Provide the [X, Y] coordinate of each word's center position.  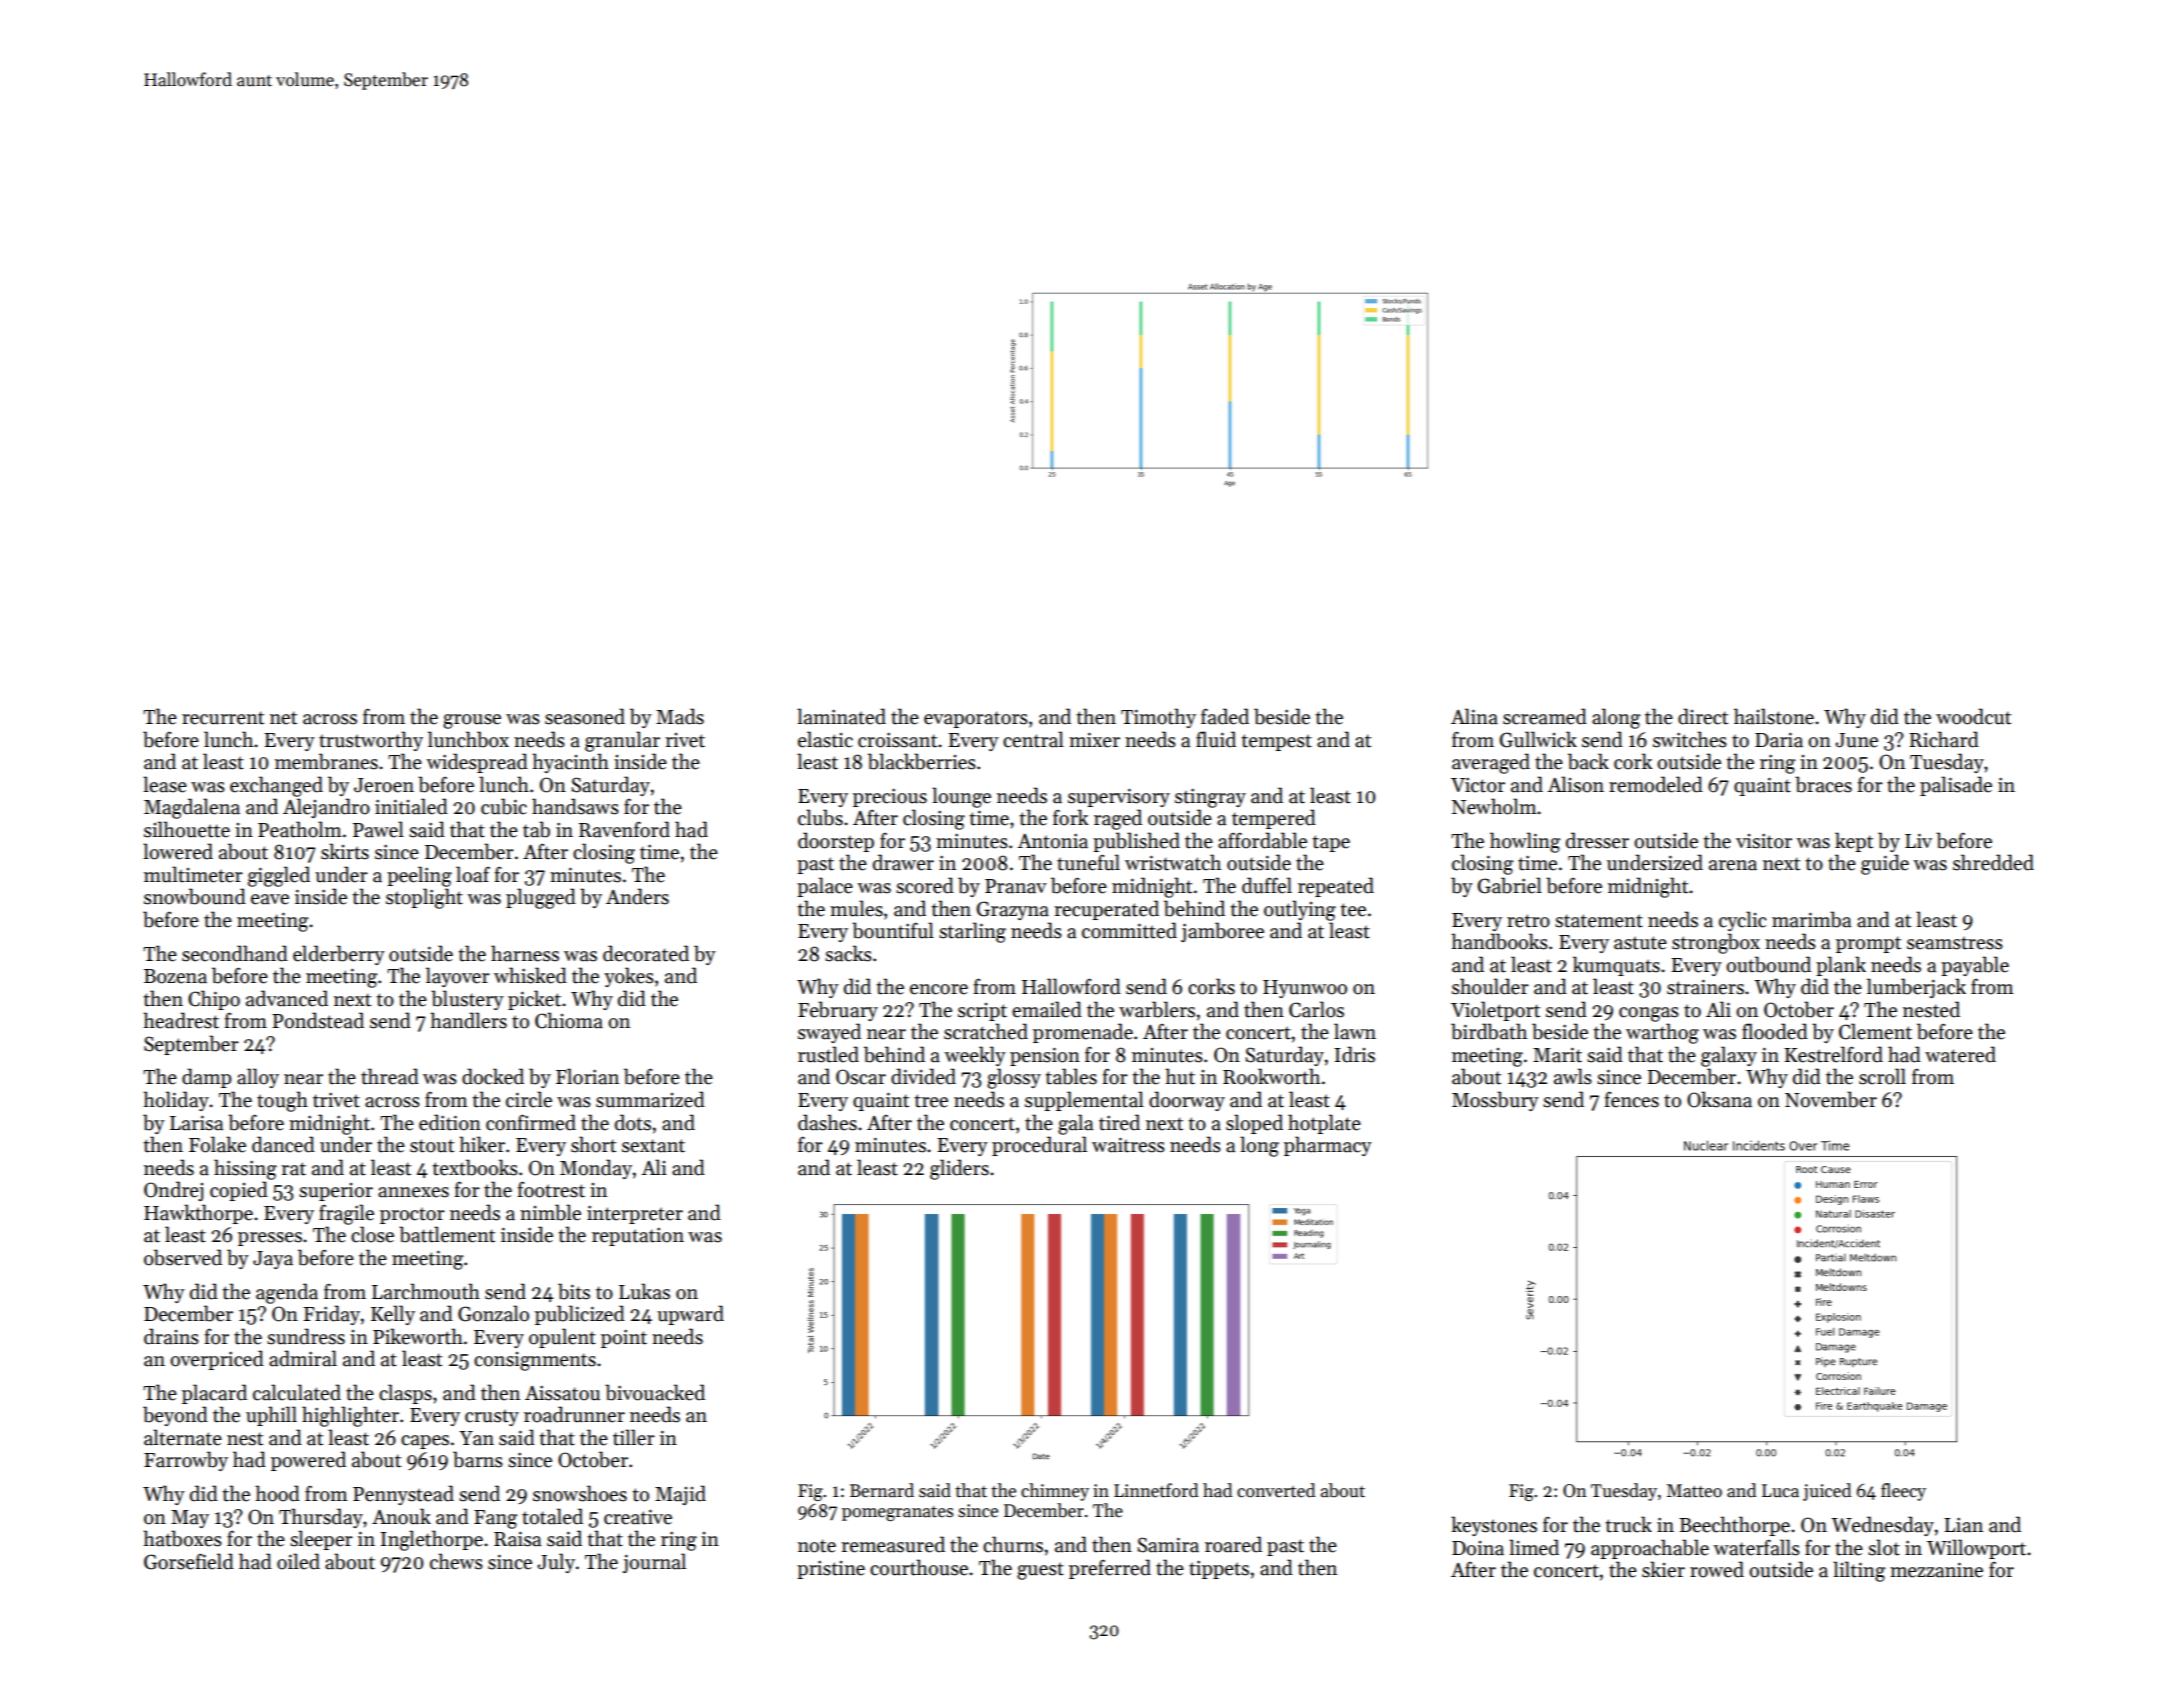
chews [456, 1561]
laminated [841, 716]
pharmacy [1328, 1146]
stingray [1210, 798]
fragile [346, 1214]
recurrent [223, 718]
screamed [1545, 716]
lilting [1859, 1571]
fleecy [1903, 1492]
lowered [178, 851]
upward [690, 1315]
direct [1703, 716]
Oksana [1719, 1099]
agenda [287, 1293]
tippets [1219, 1570]
